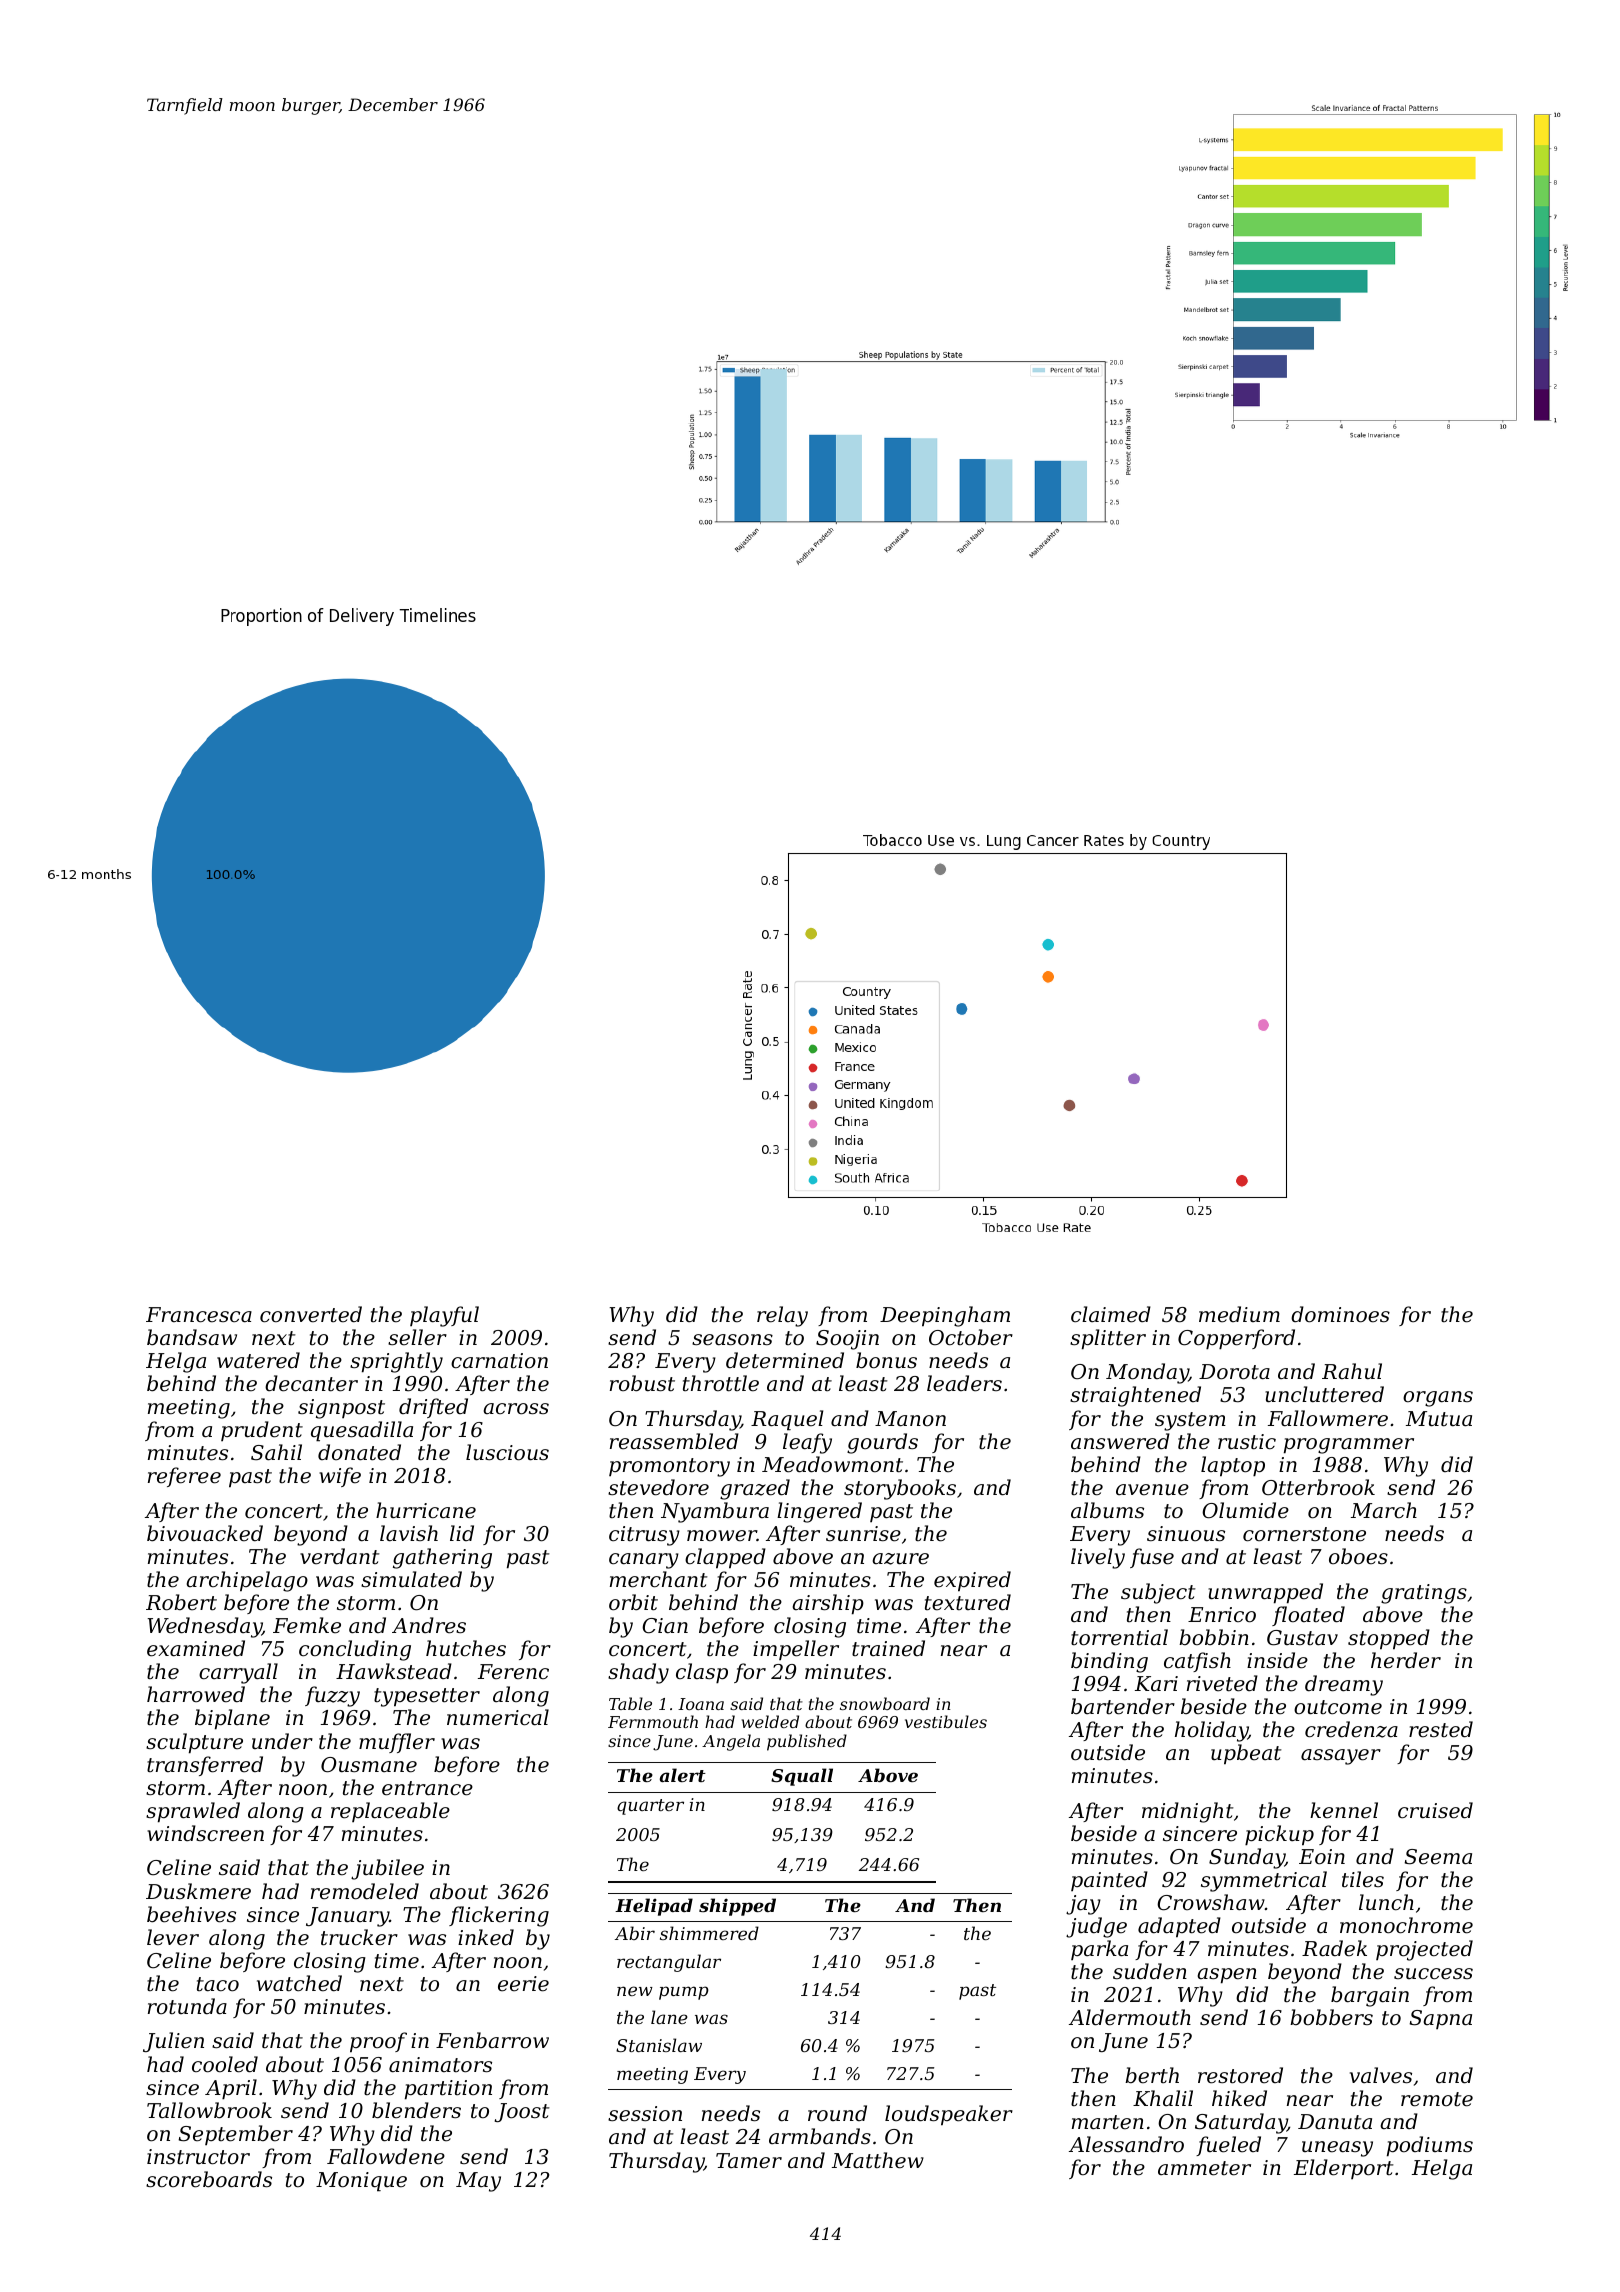 Image resolution: width=1620 pixels, height=2292 pixels. Describe the element at coordinates (1304, 1534) in the screenshot. I see `cornerstone` at that location.
